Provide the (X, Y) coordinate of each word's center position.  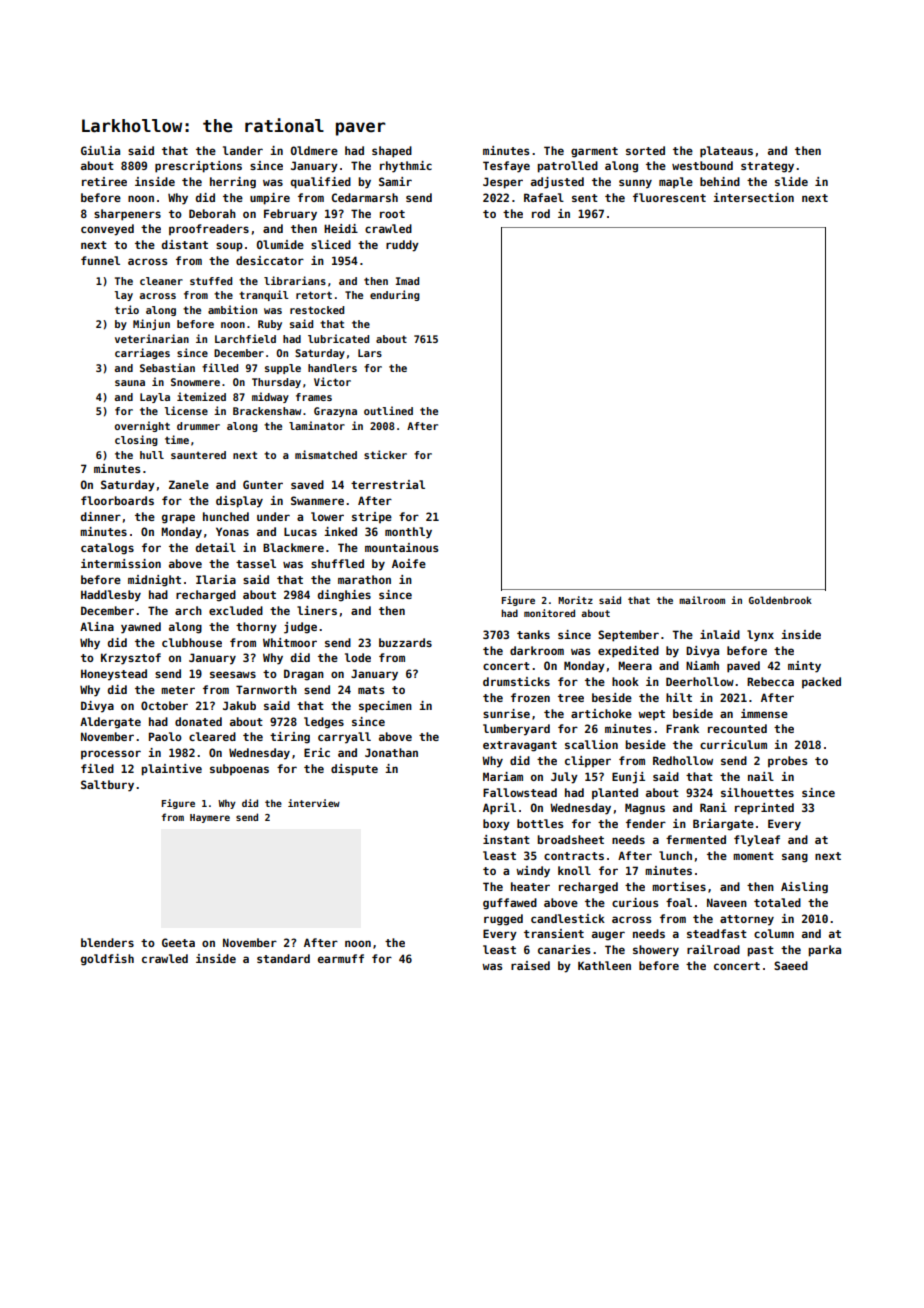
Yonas (232, 531)
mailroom (702, 600)
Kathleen (604, 965)
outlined (388, 410)
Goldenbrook (780, 600)
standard (283, 958)
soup (229, 247)
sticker (385, 454)
